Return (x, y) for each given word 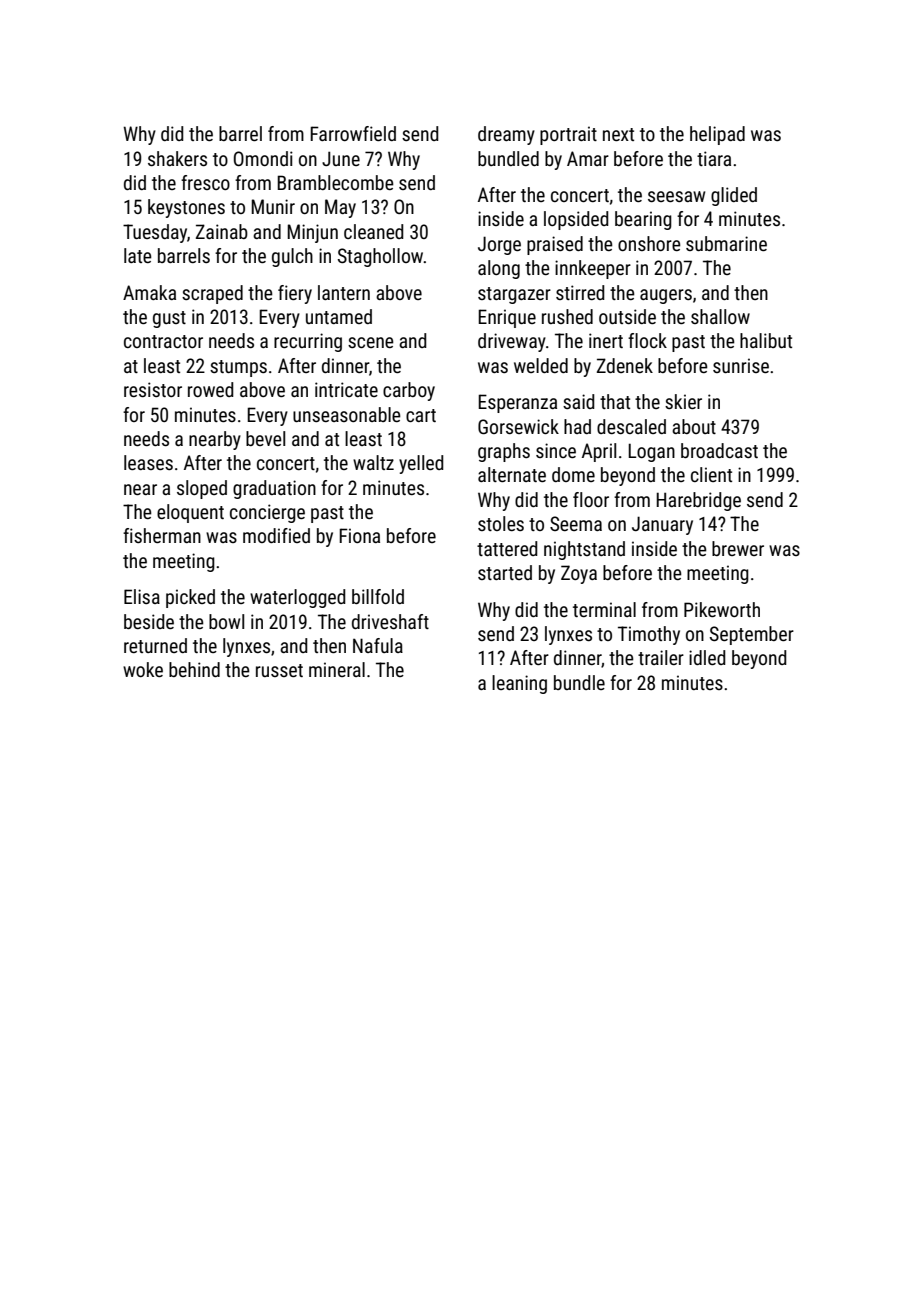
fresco (205, 182)
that (615, 401)
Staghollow (381, 257)
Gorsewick (518, 426)
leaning (519, 684)
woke (143, 669)
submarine (726, 243)
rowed (211, 389)
